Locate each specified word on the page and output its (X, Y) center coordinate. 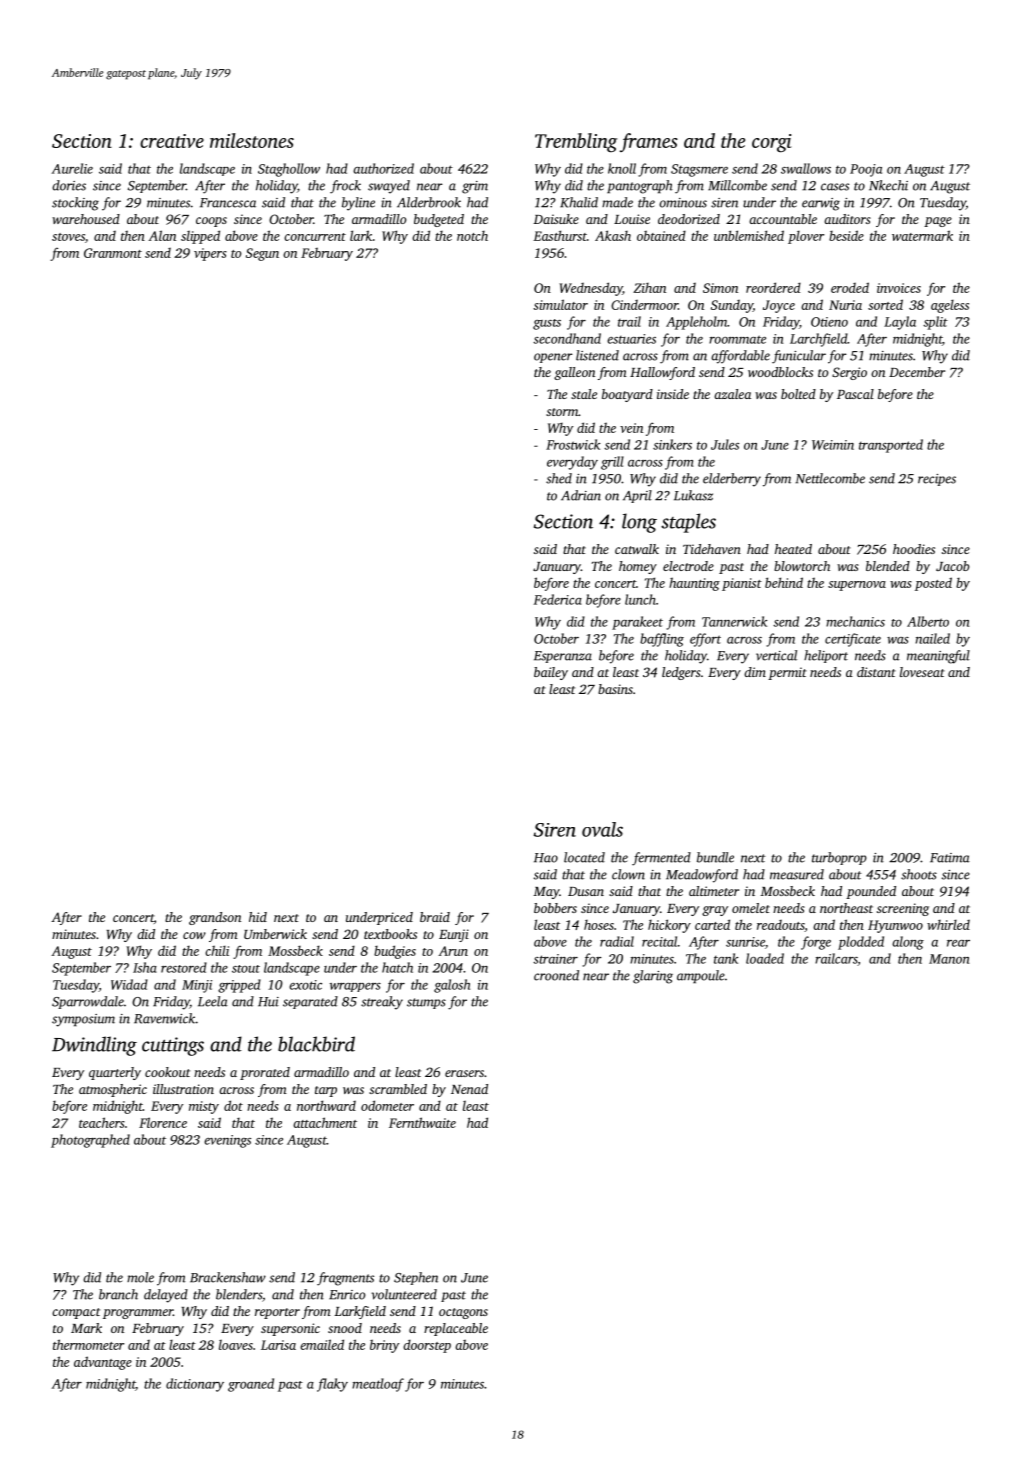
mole (140, 1277)
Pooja (866, 170)
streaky (382, 1003)
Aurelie (72, 168)
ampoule (701, 976)
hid (258, 917)
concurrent (315, 237)
